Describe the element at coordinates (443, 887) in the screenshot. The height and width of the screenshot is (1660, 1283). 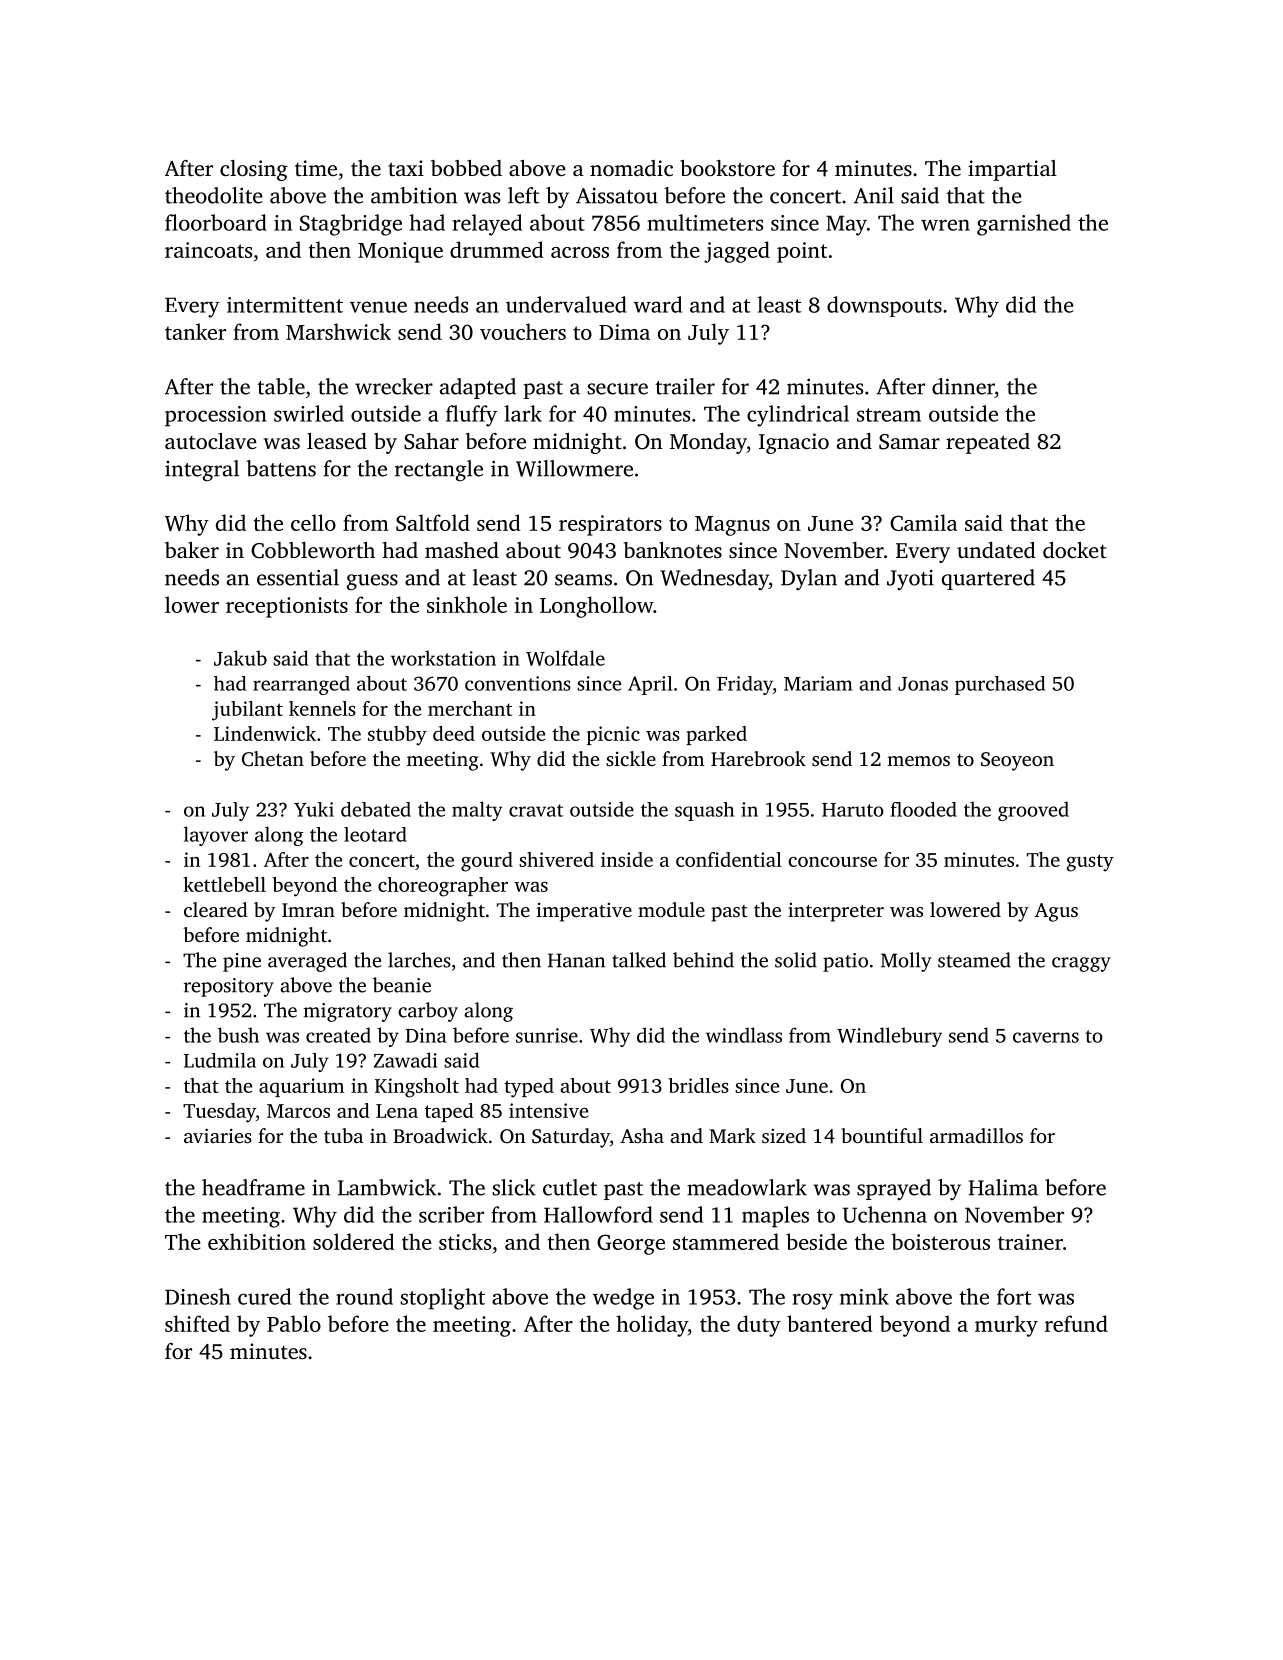
I see `choreographer` at that location.
